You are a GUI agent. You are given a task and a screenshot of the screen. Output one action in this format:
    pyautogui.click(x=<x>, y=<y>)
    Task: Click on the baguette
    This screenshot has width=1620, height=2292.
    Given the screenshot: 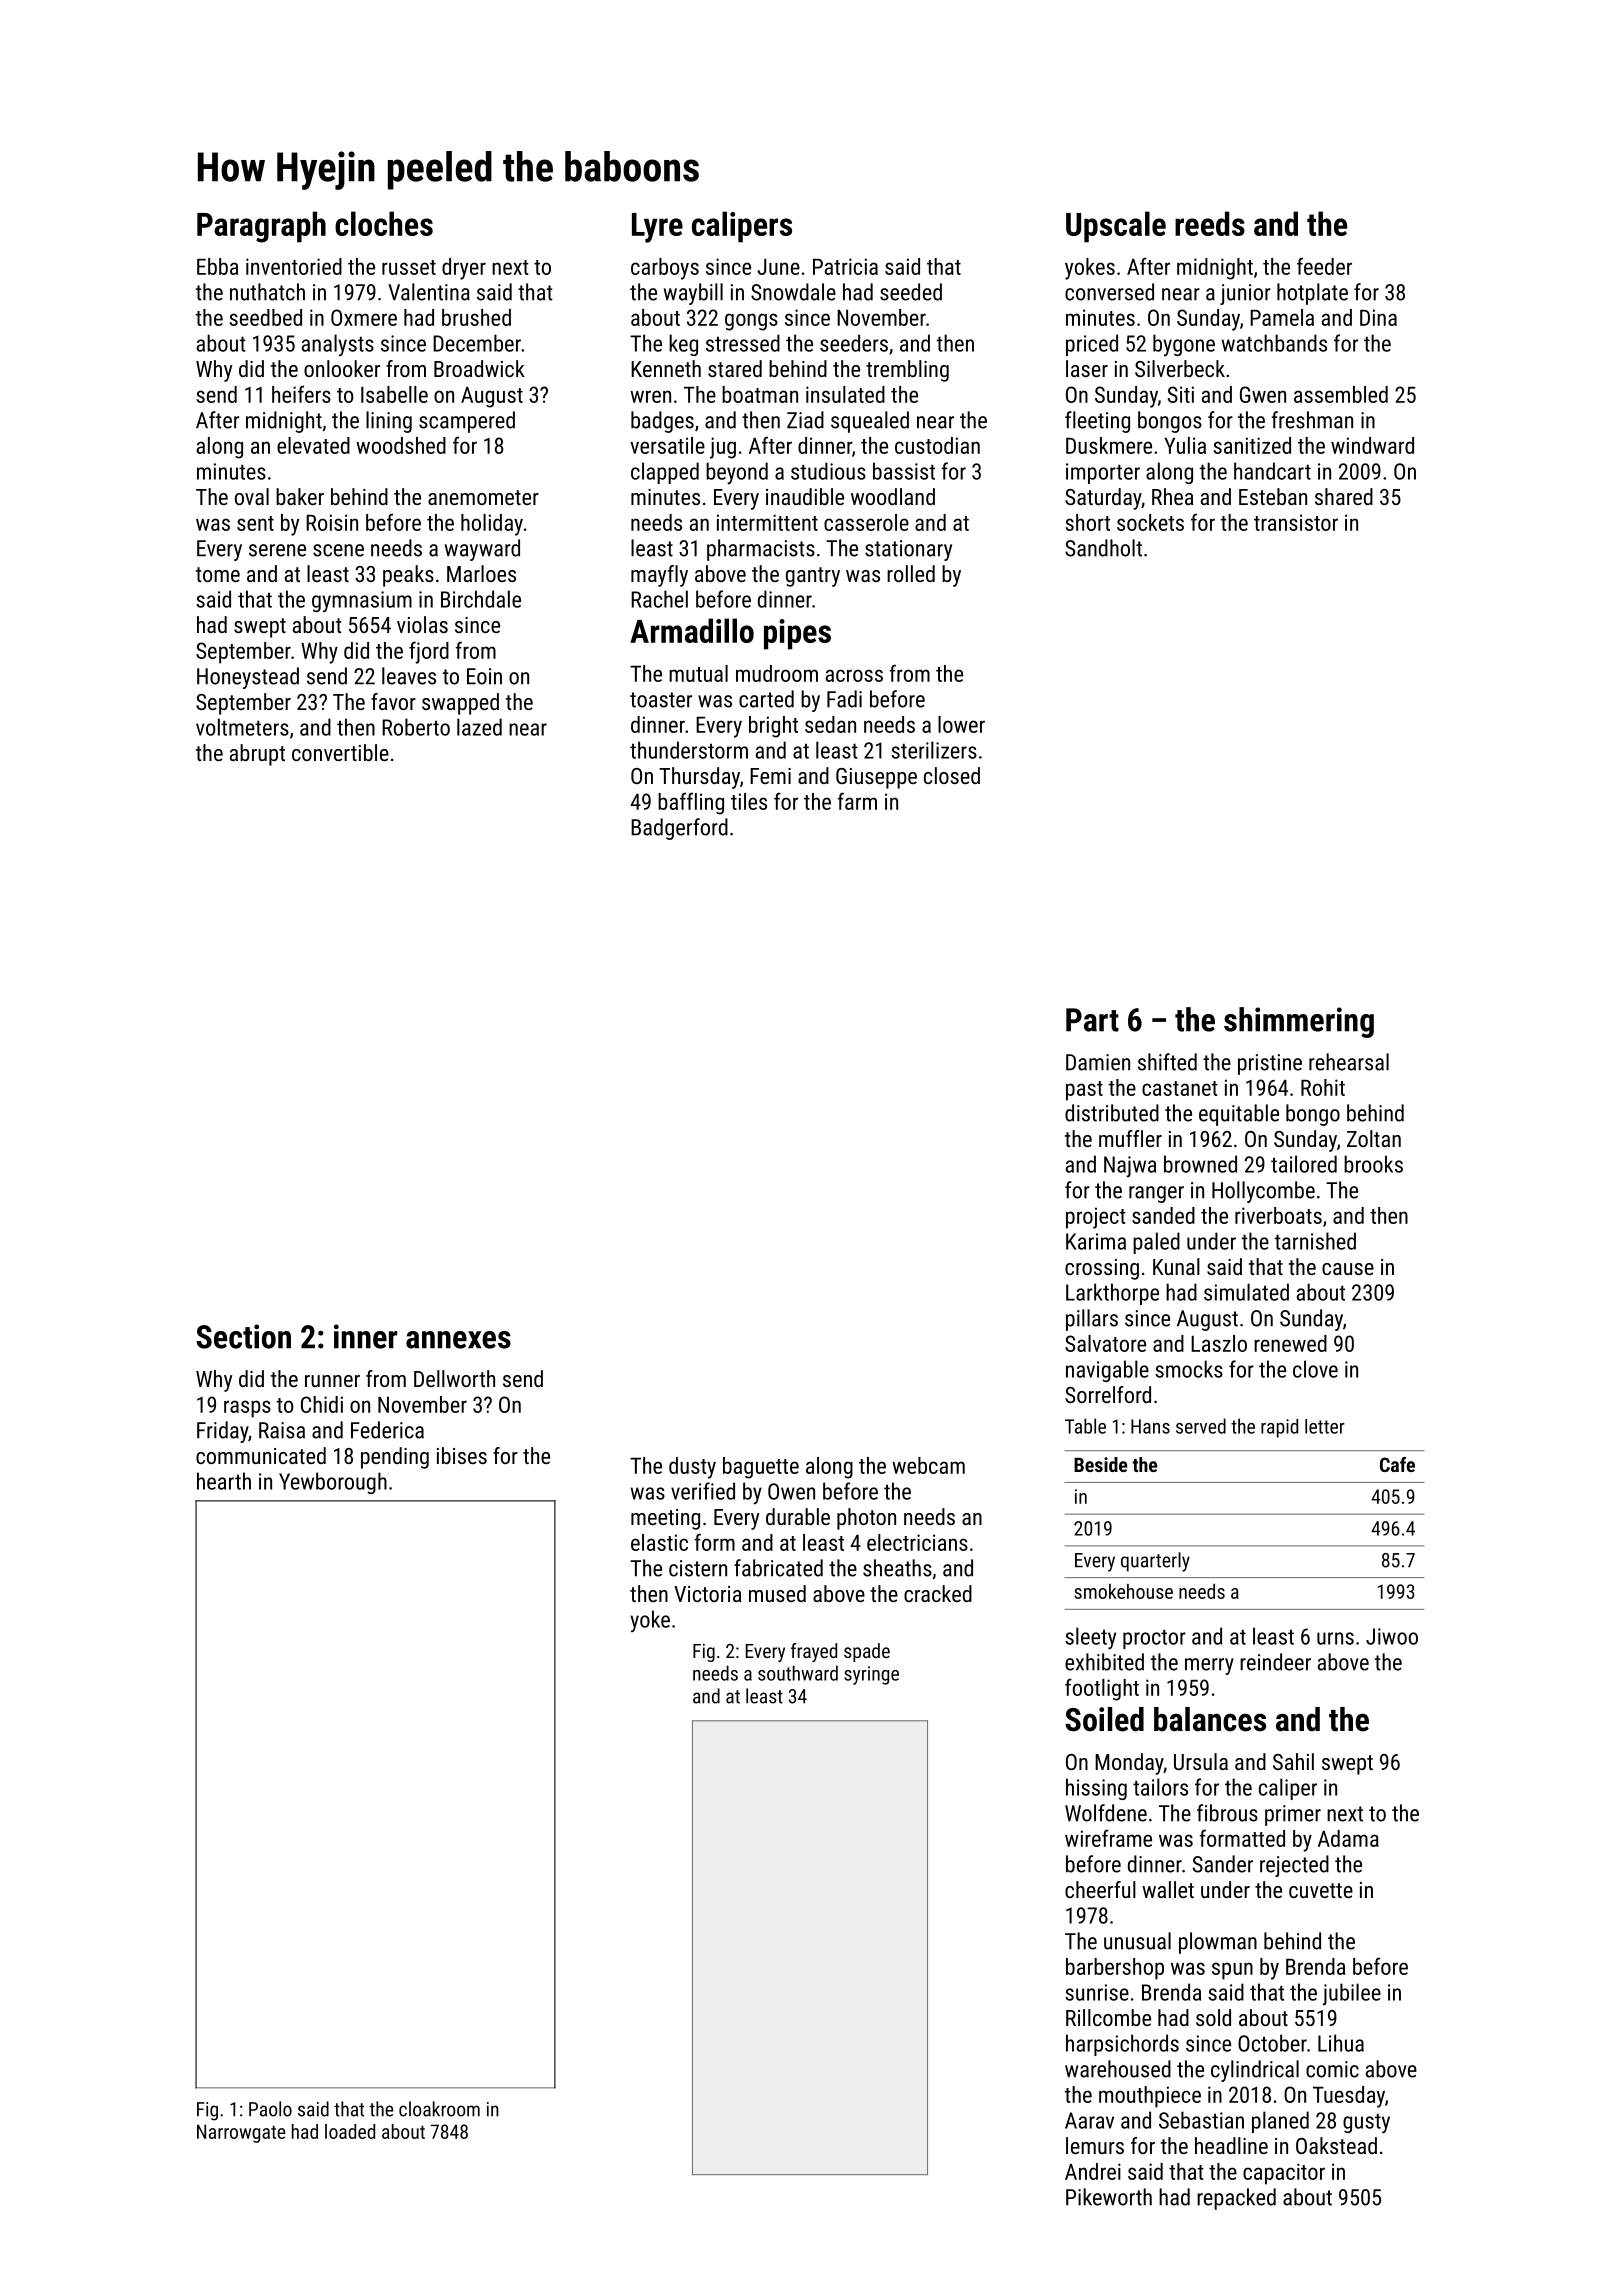 What is the action you would take?
    pyautogui.click(x=761, y=1468)
